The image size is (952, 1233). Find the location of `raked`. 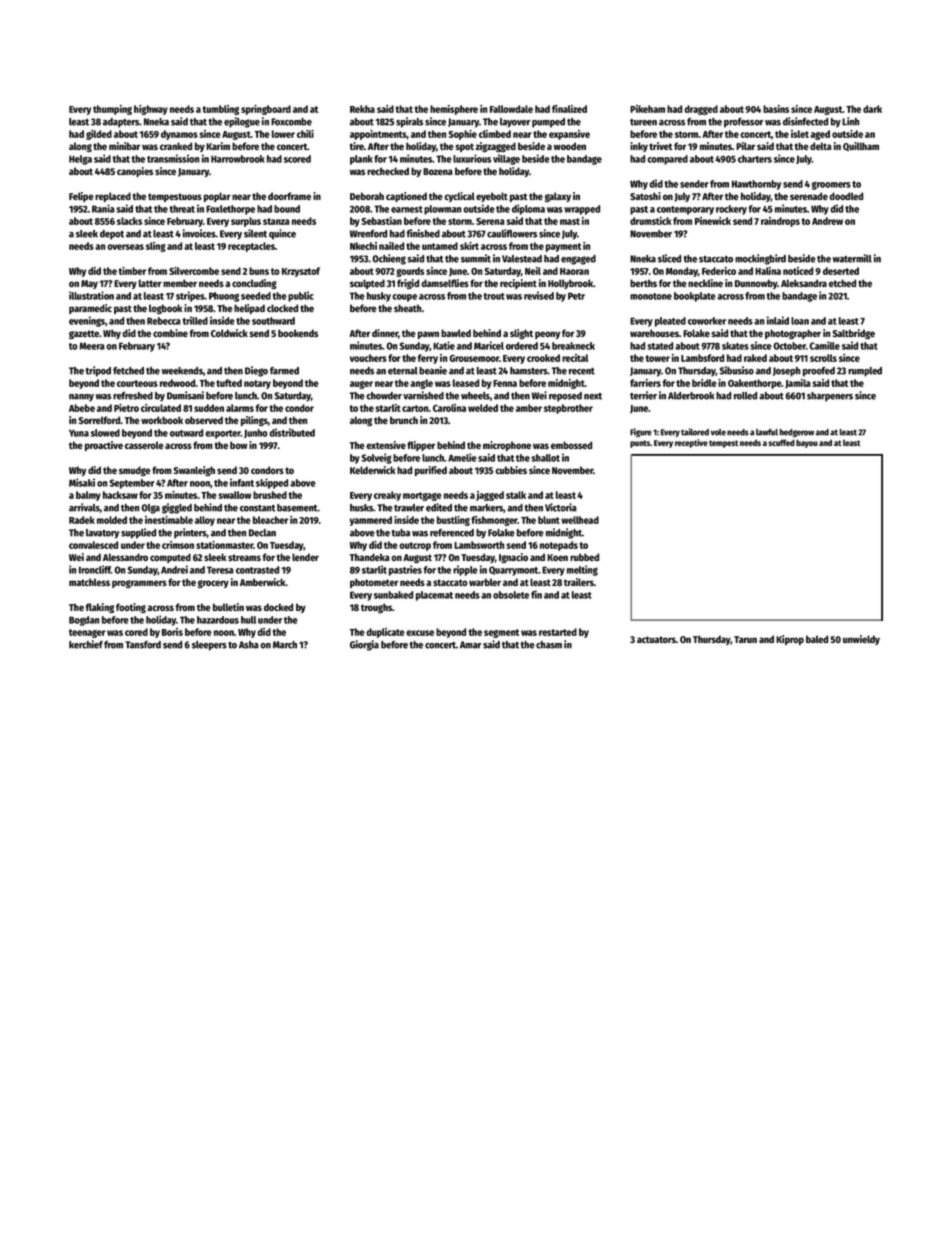

raked is located at coordinates (755, 358).
